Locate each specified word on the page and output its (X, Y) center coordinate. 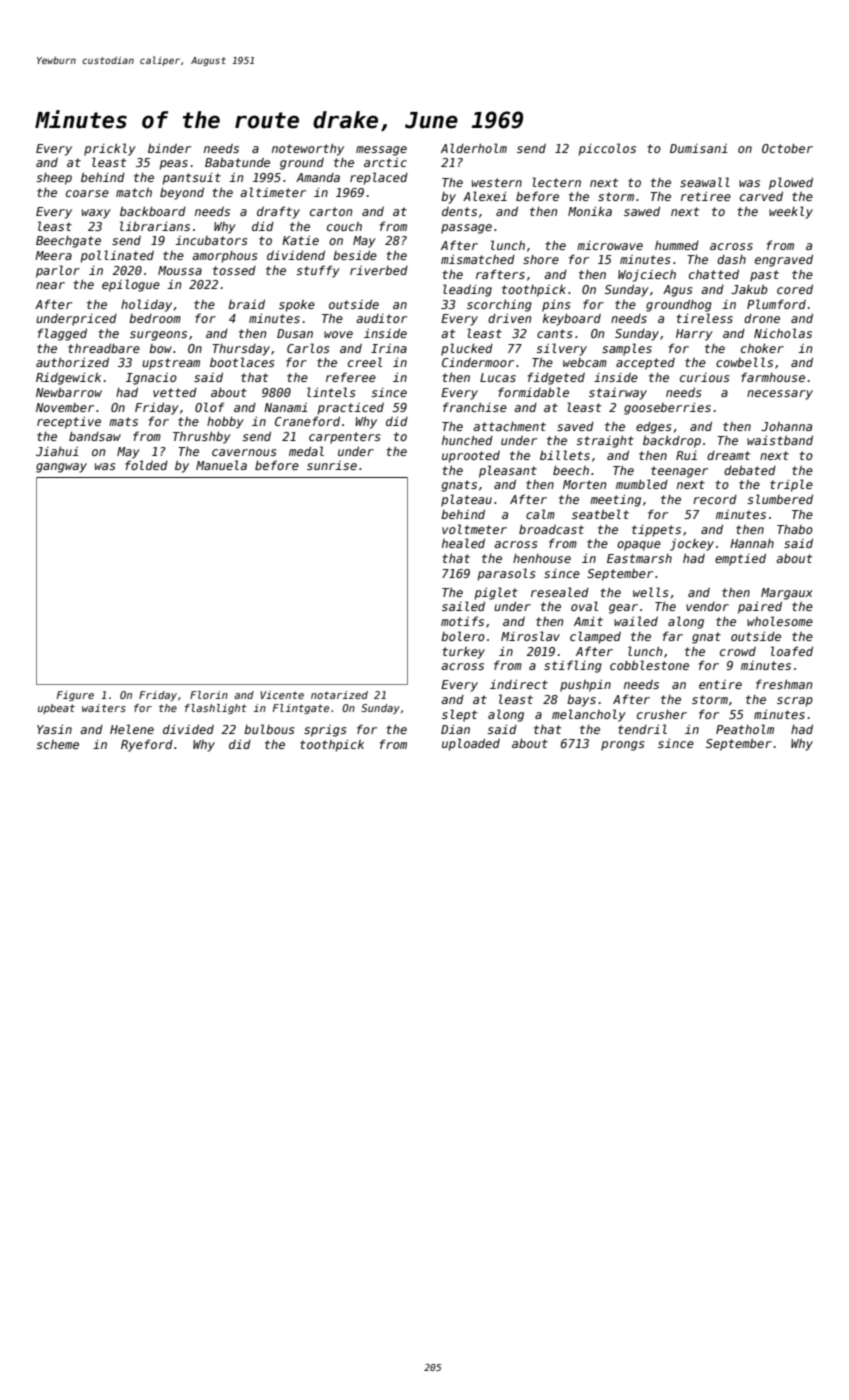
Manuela (221, 465)
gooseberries (667, 408)
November (65, 407)
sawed (642, 211)
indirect (519, 684)
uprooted (471, 457)
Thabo (795, 529)
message (381, 151)
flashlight (216, 709)
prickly (110, 149)
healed (463, 543)
